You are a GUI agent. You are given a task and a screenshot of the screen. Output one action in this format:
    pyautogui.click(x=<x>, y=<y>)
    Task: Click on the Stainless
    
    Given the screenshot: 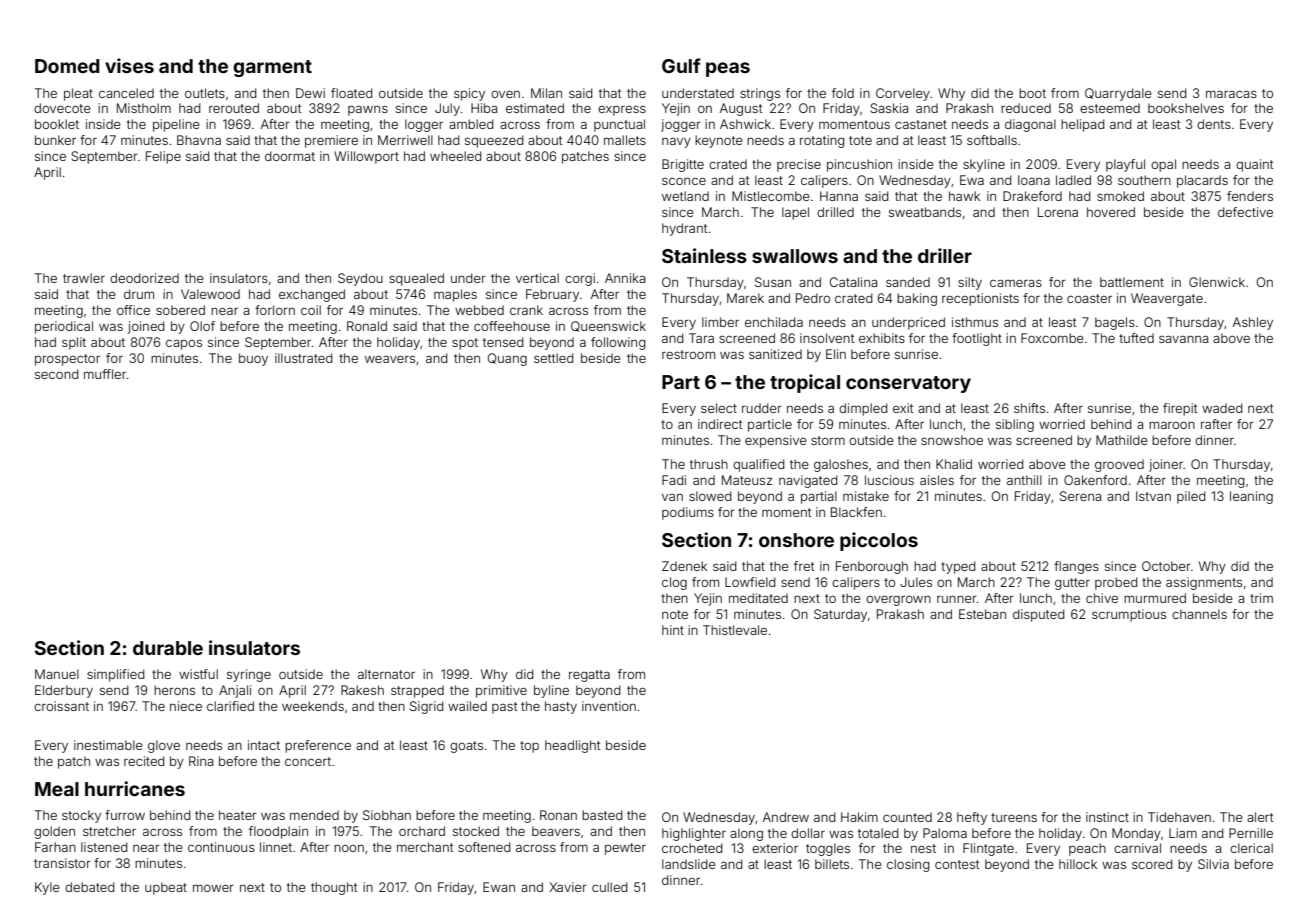 What is the action you would take?
    pyautogui.click(x=704, y=255)
